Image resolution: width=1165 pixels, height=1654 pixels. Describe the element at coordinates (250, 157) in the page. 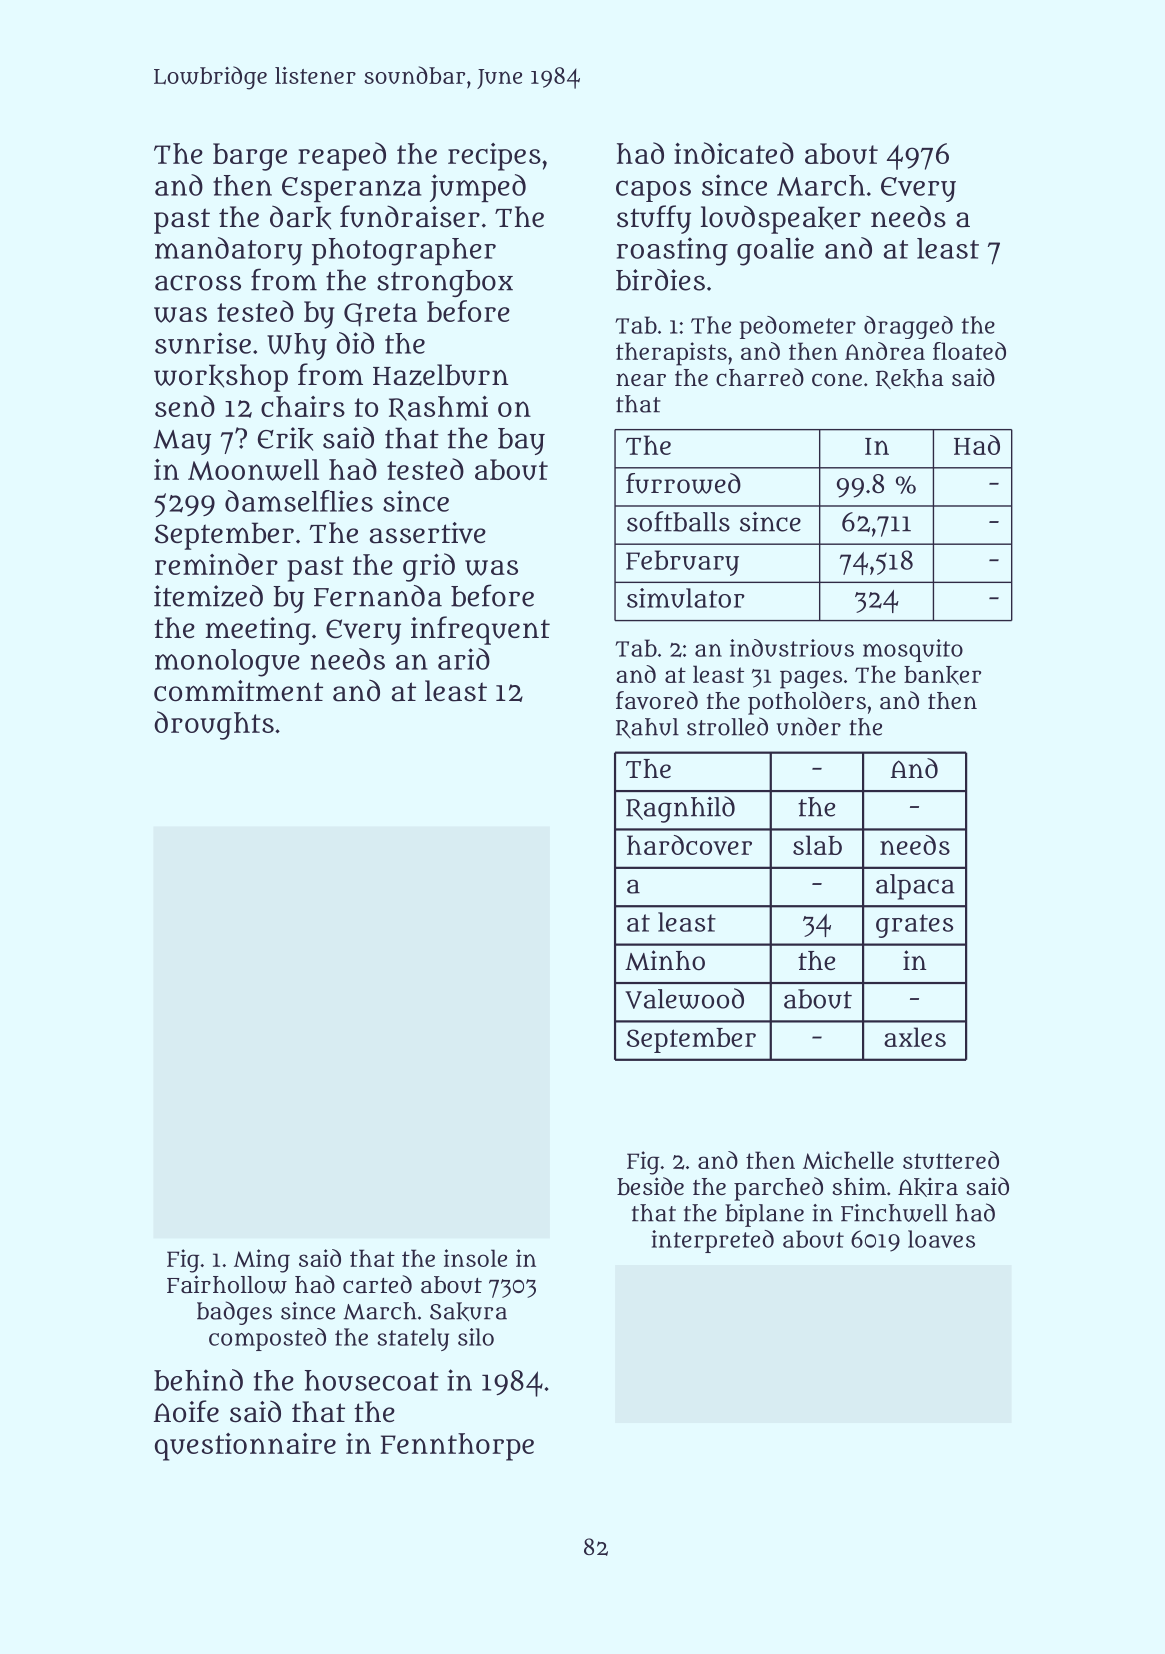

I see `barge` at that location.
